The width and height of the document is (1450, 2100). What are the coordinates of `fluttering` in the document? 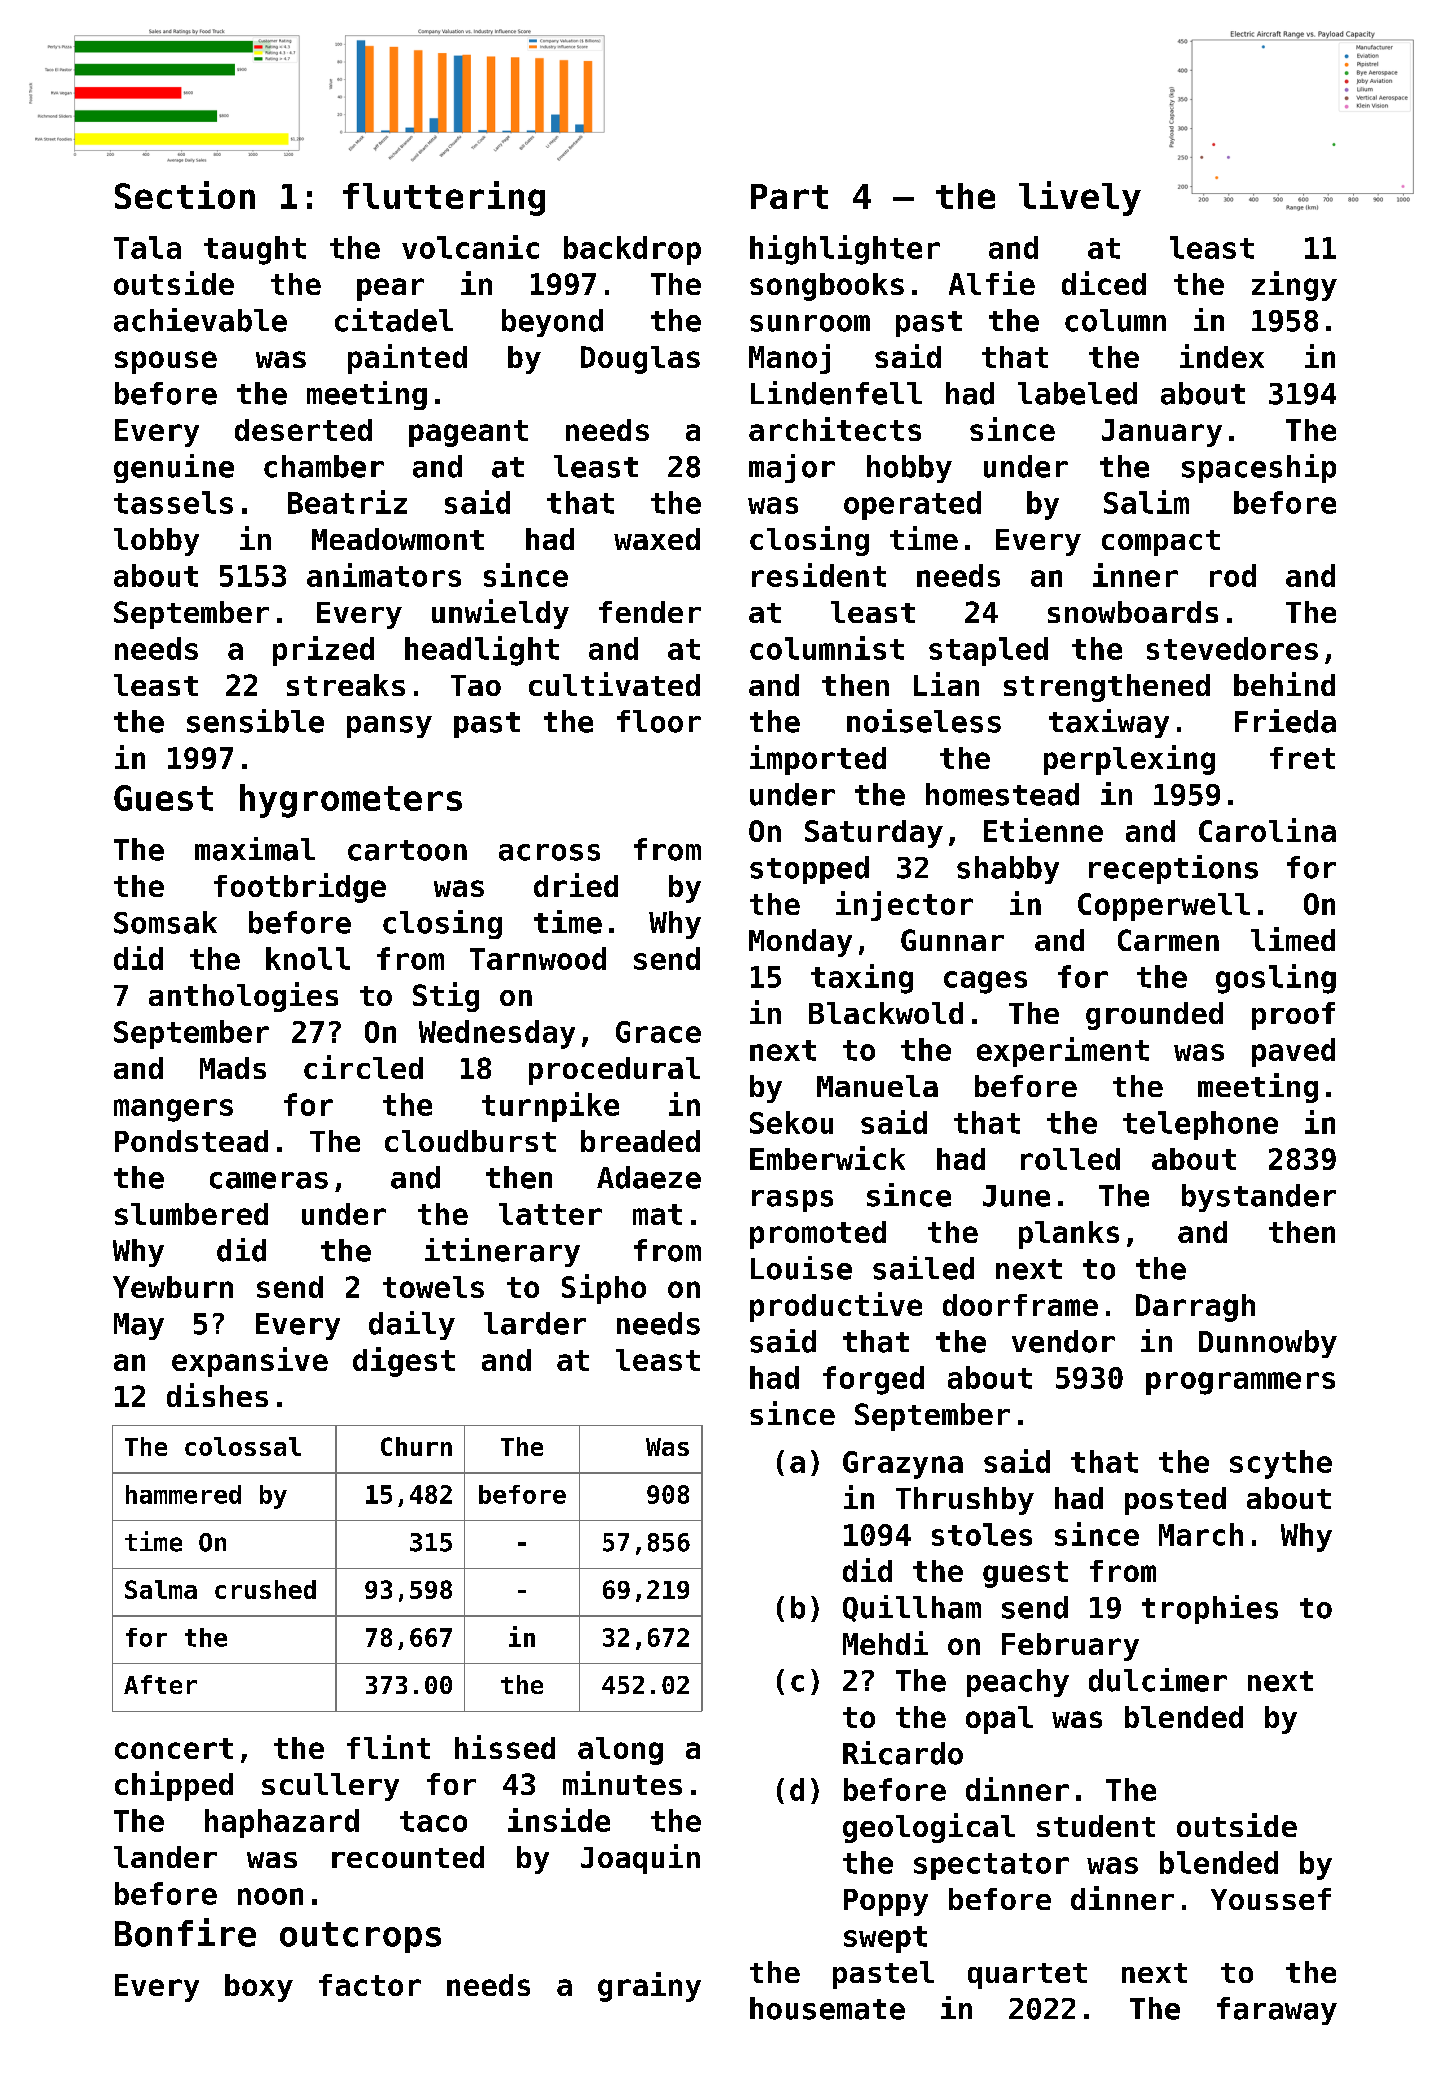 It's located at (444, 198).
